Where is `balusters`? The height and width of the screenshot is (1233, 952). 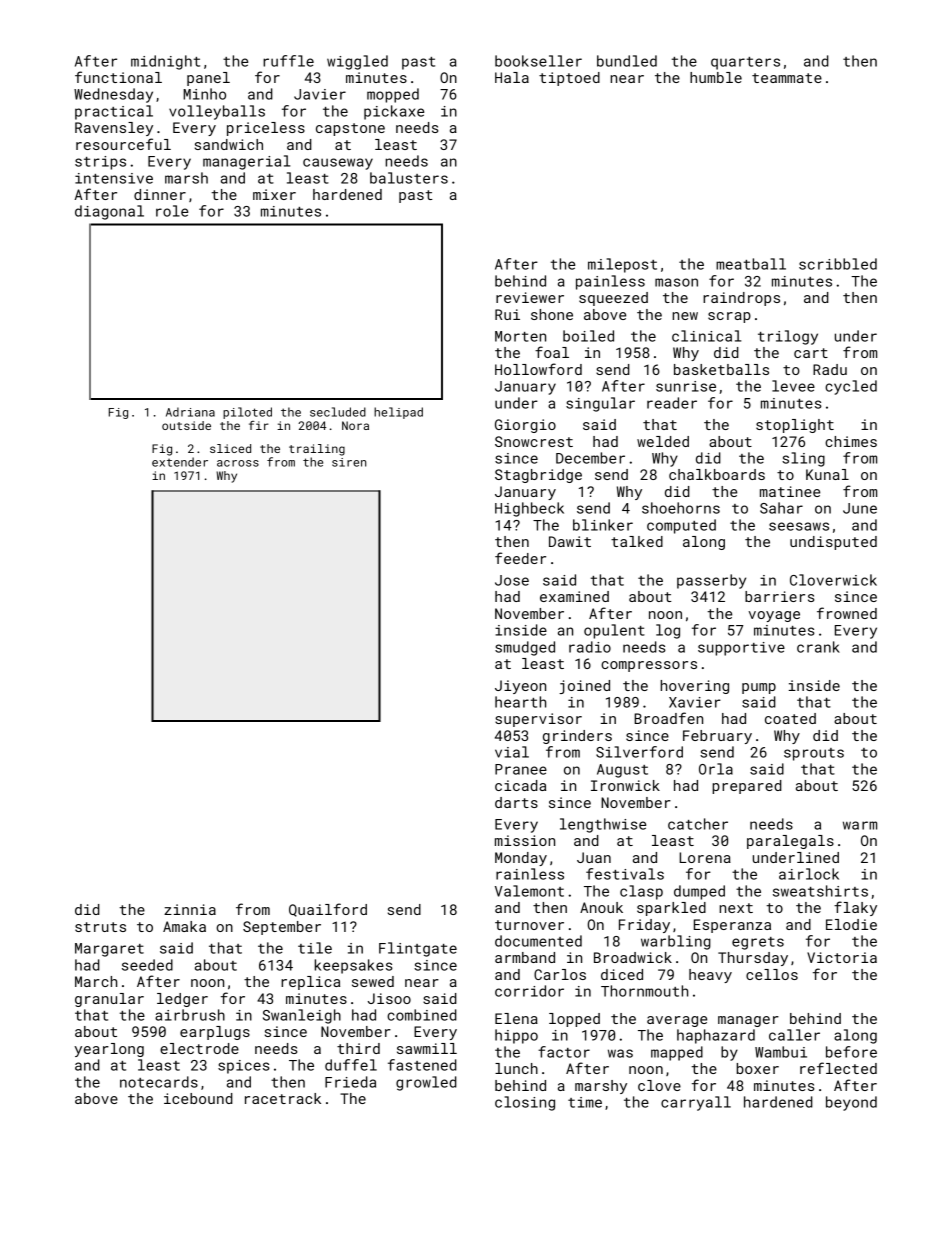
balusters is located at coordinates (409, 178).
